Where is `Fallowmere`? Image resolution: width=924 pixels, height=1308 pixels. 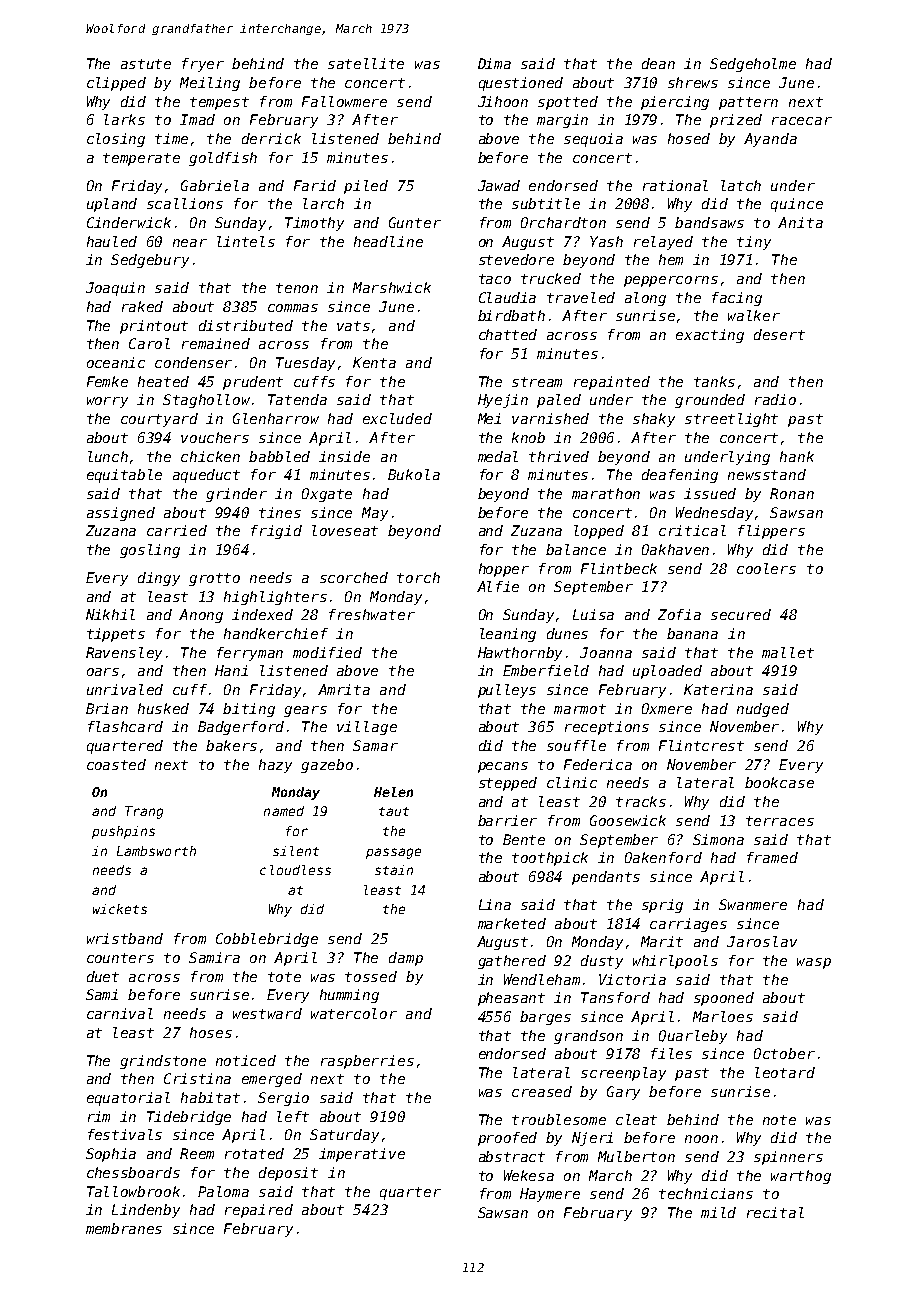 Fallowmere is located at coordinates (344, 101).
